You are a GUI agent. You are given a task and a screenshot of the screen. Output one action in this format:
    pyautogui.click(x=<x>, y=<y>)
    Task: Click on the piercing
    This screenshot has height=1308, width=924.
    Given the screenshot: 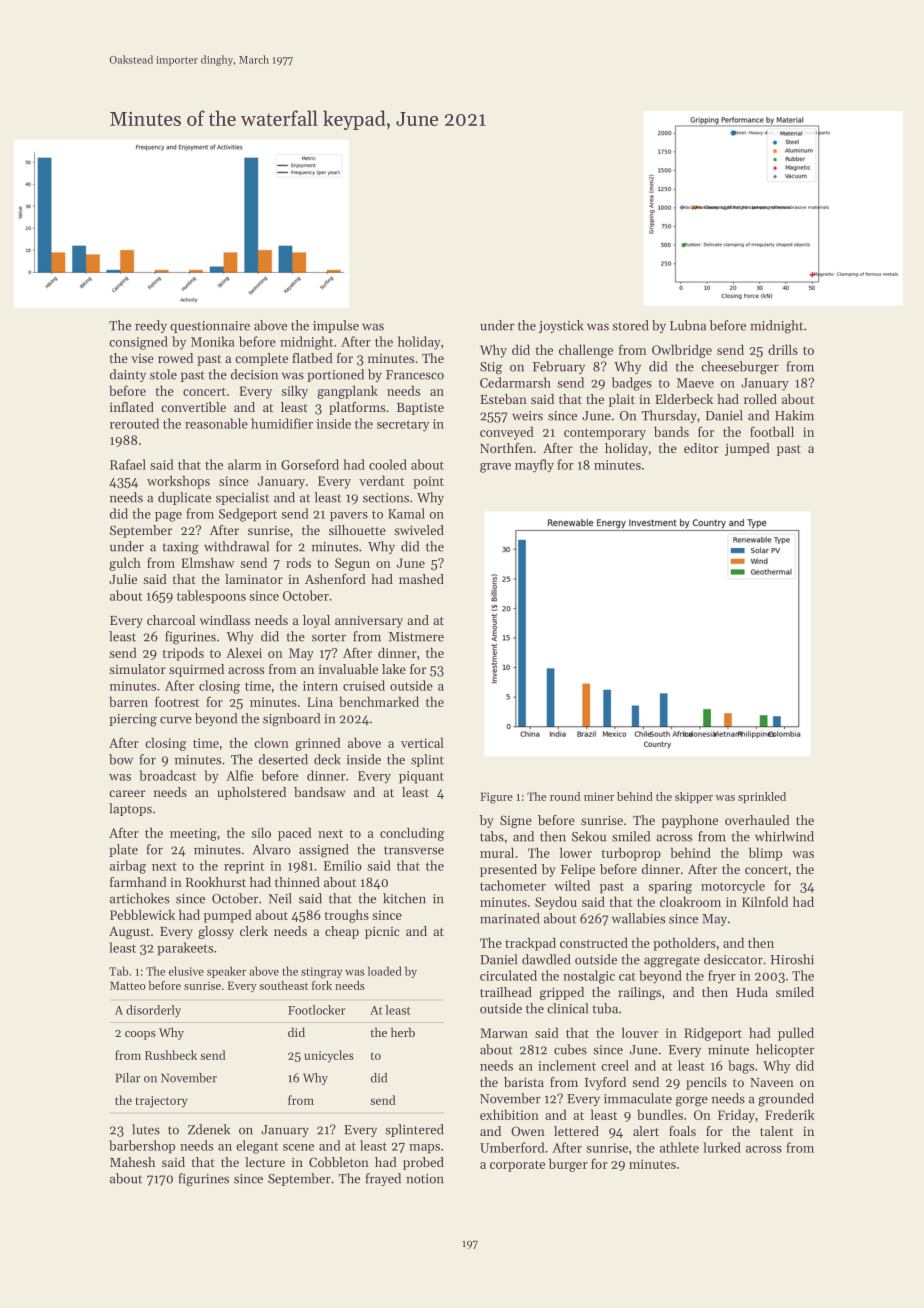 What is the action you would take?
    pyautogui.click(x=133, y=720)
